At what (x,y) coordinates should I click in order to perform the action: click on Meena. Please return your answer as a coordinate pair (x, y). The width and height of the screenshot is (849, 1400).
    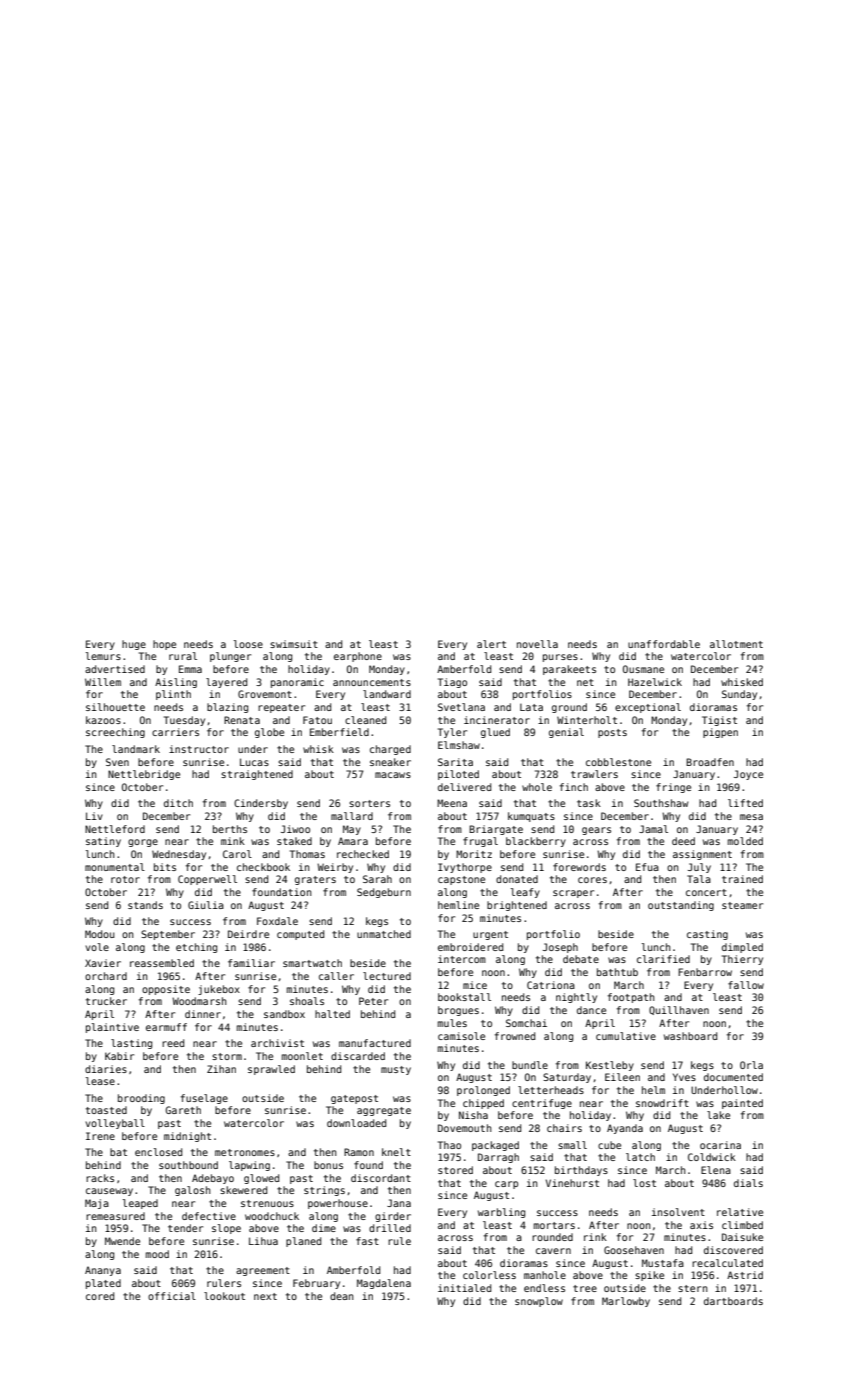
    Looking at the image, I should click on (452, 803).
